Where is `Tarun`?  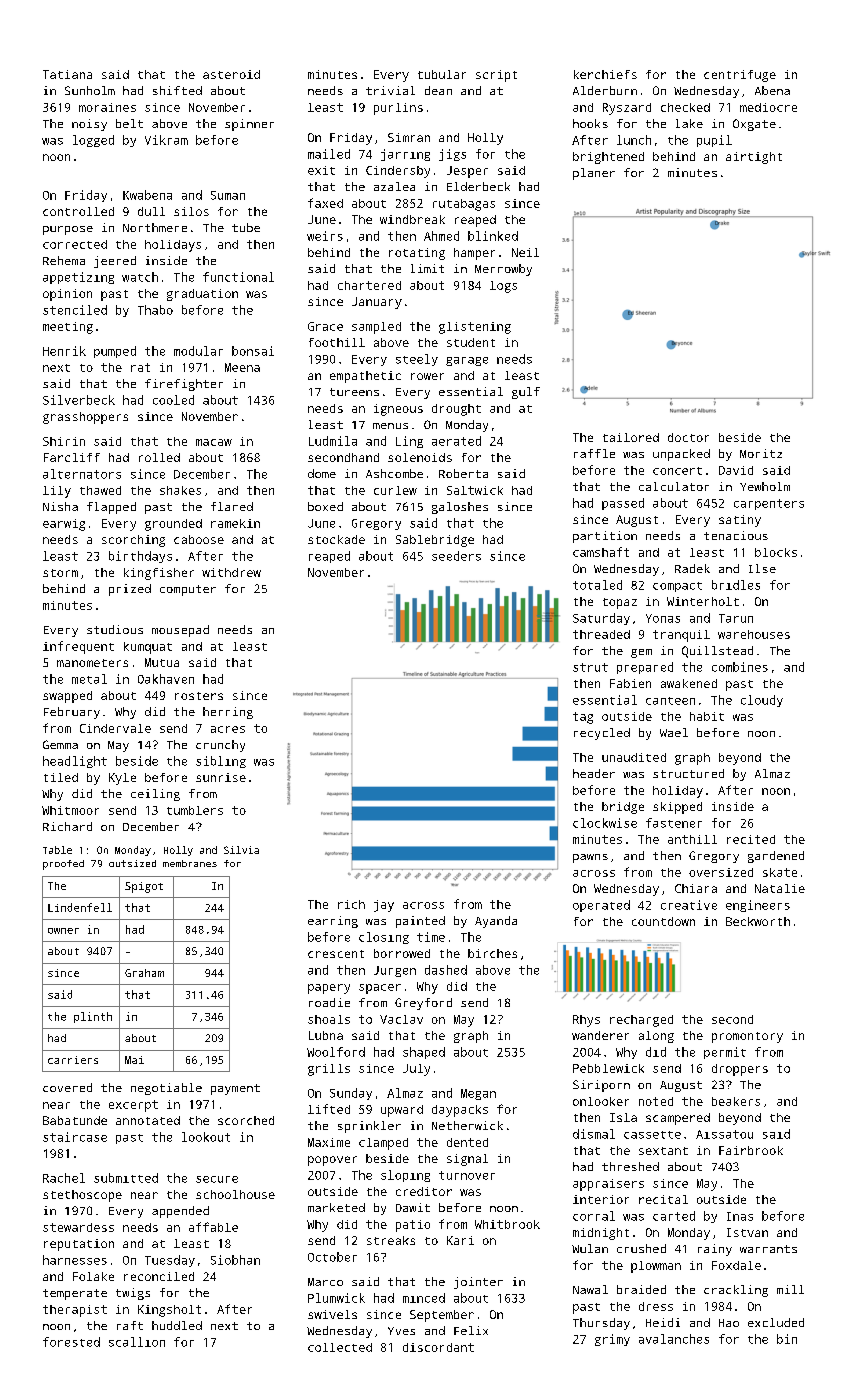
Tarun is located at coordinates (736, 618).
